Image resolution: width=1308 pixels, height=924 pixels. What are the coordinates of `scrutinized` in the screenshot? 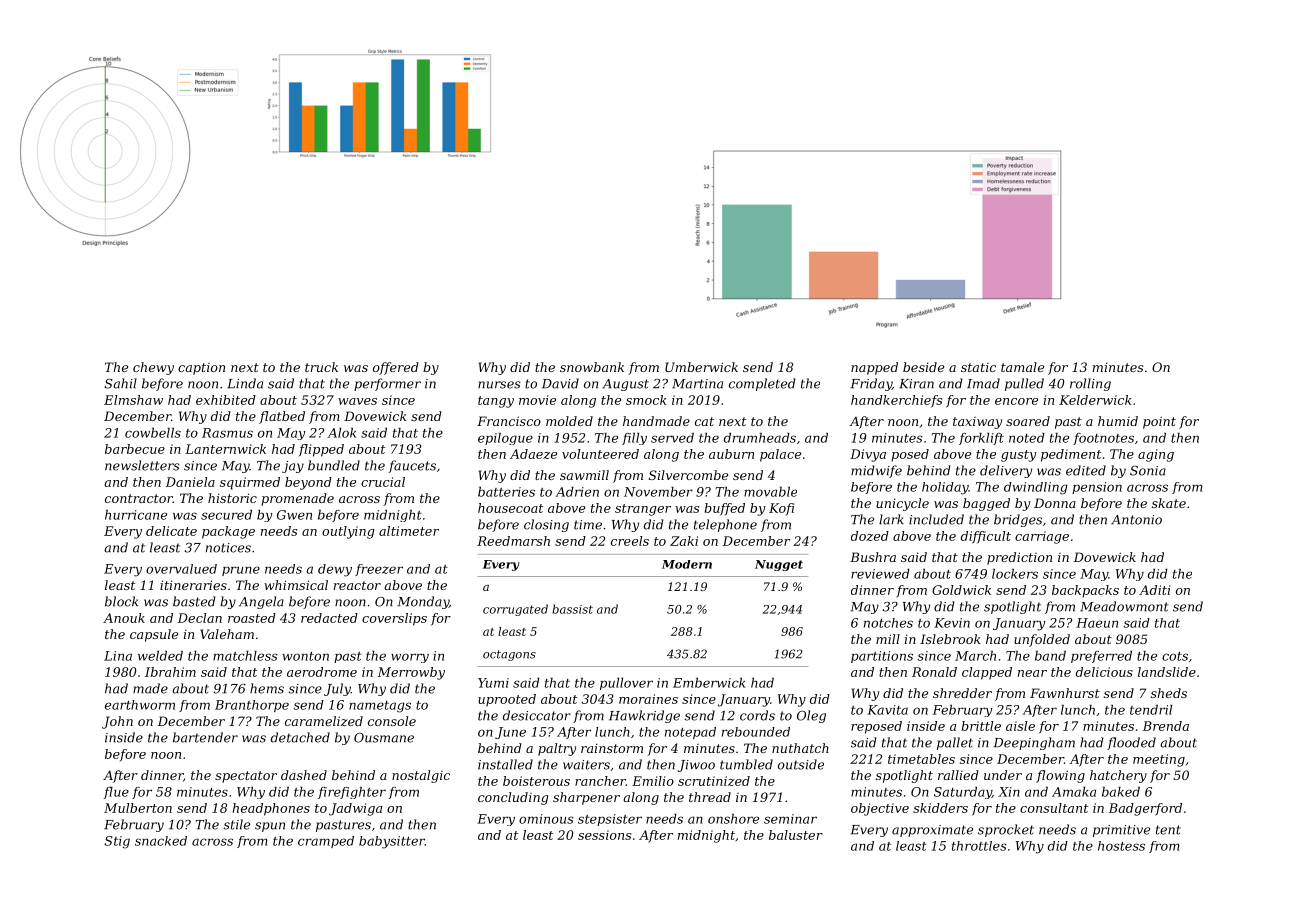 It's located at (714, 781).
